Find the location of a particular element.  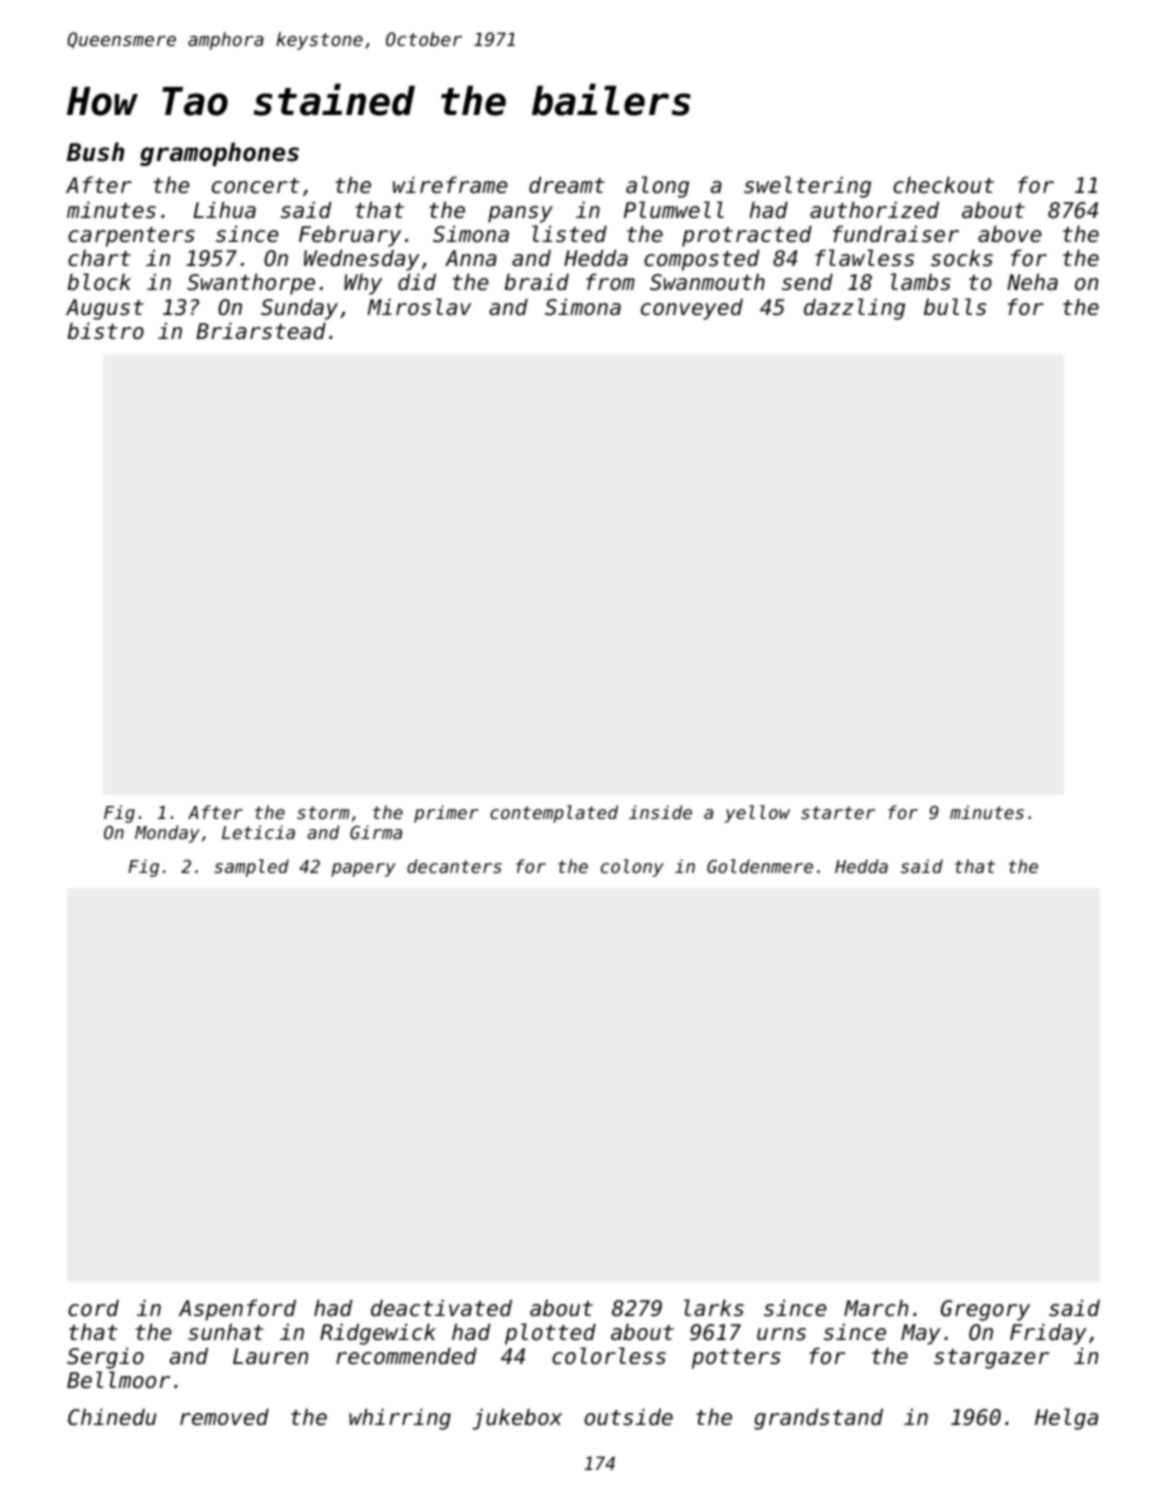

colony is located at coordinates (632, 868).
